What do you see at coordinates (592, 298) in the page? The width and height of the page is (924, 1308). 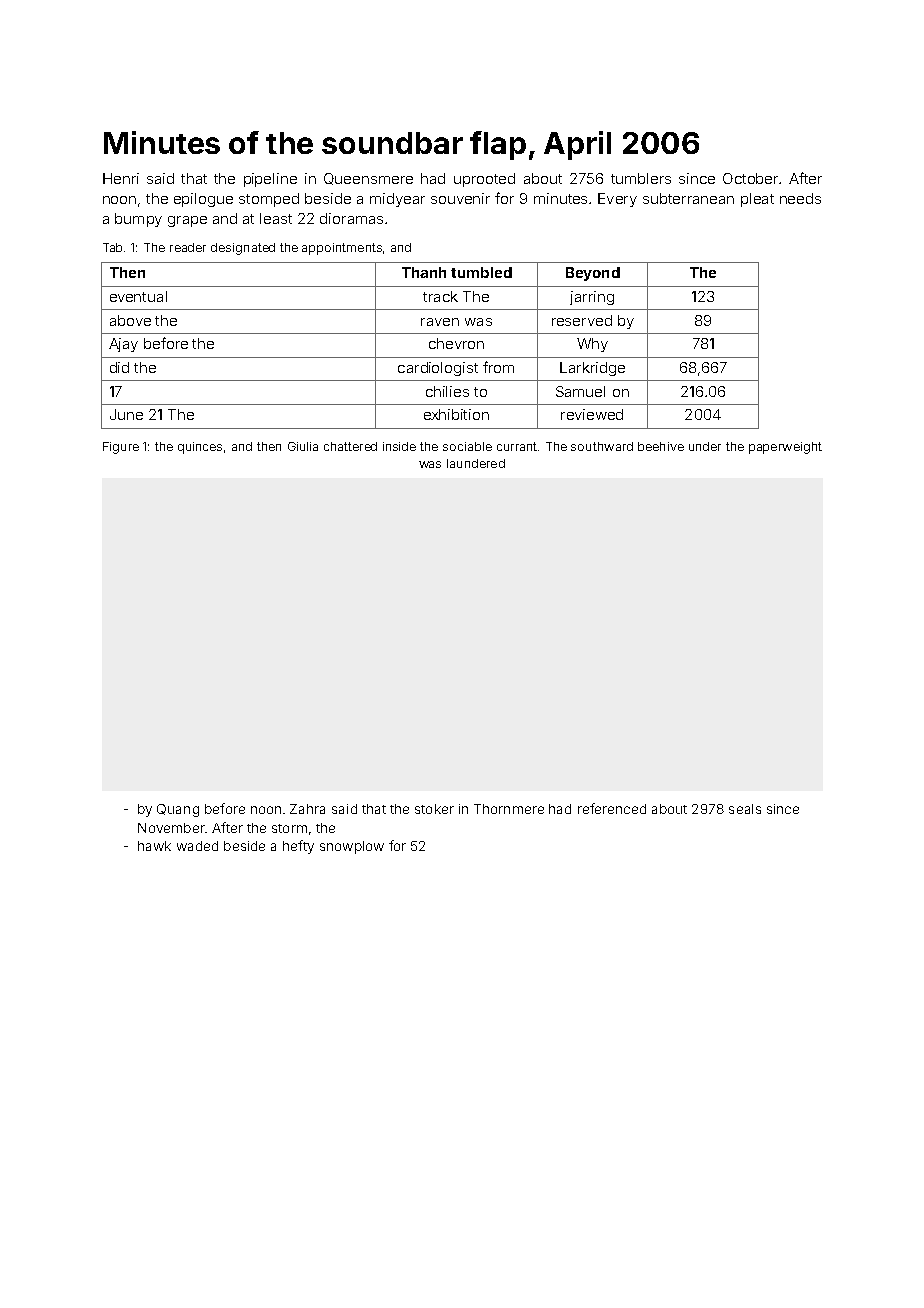 I see `jarring` at bounding box center [592, 298].
